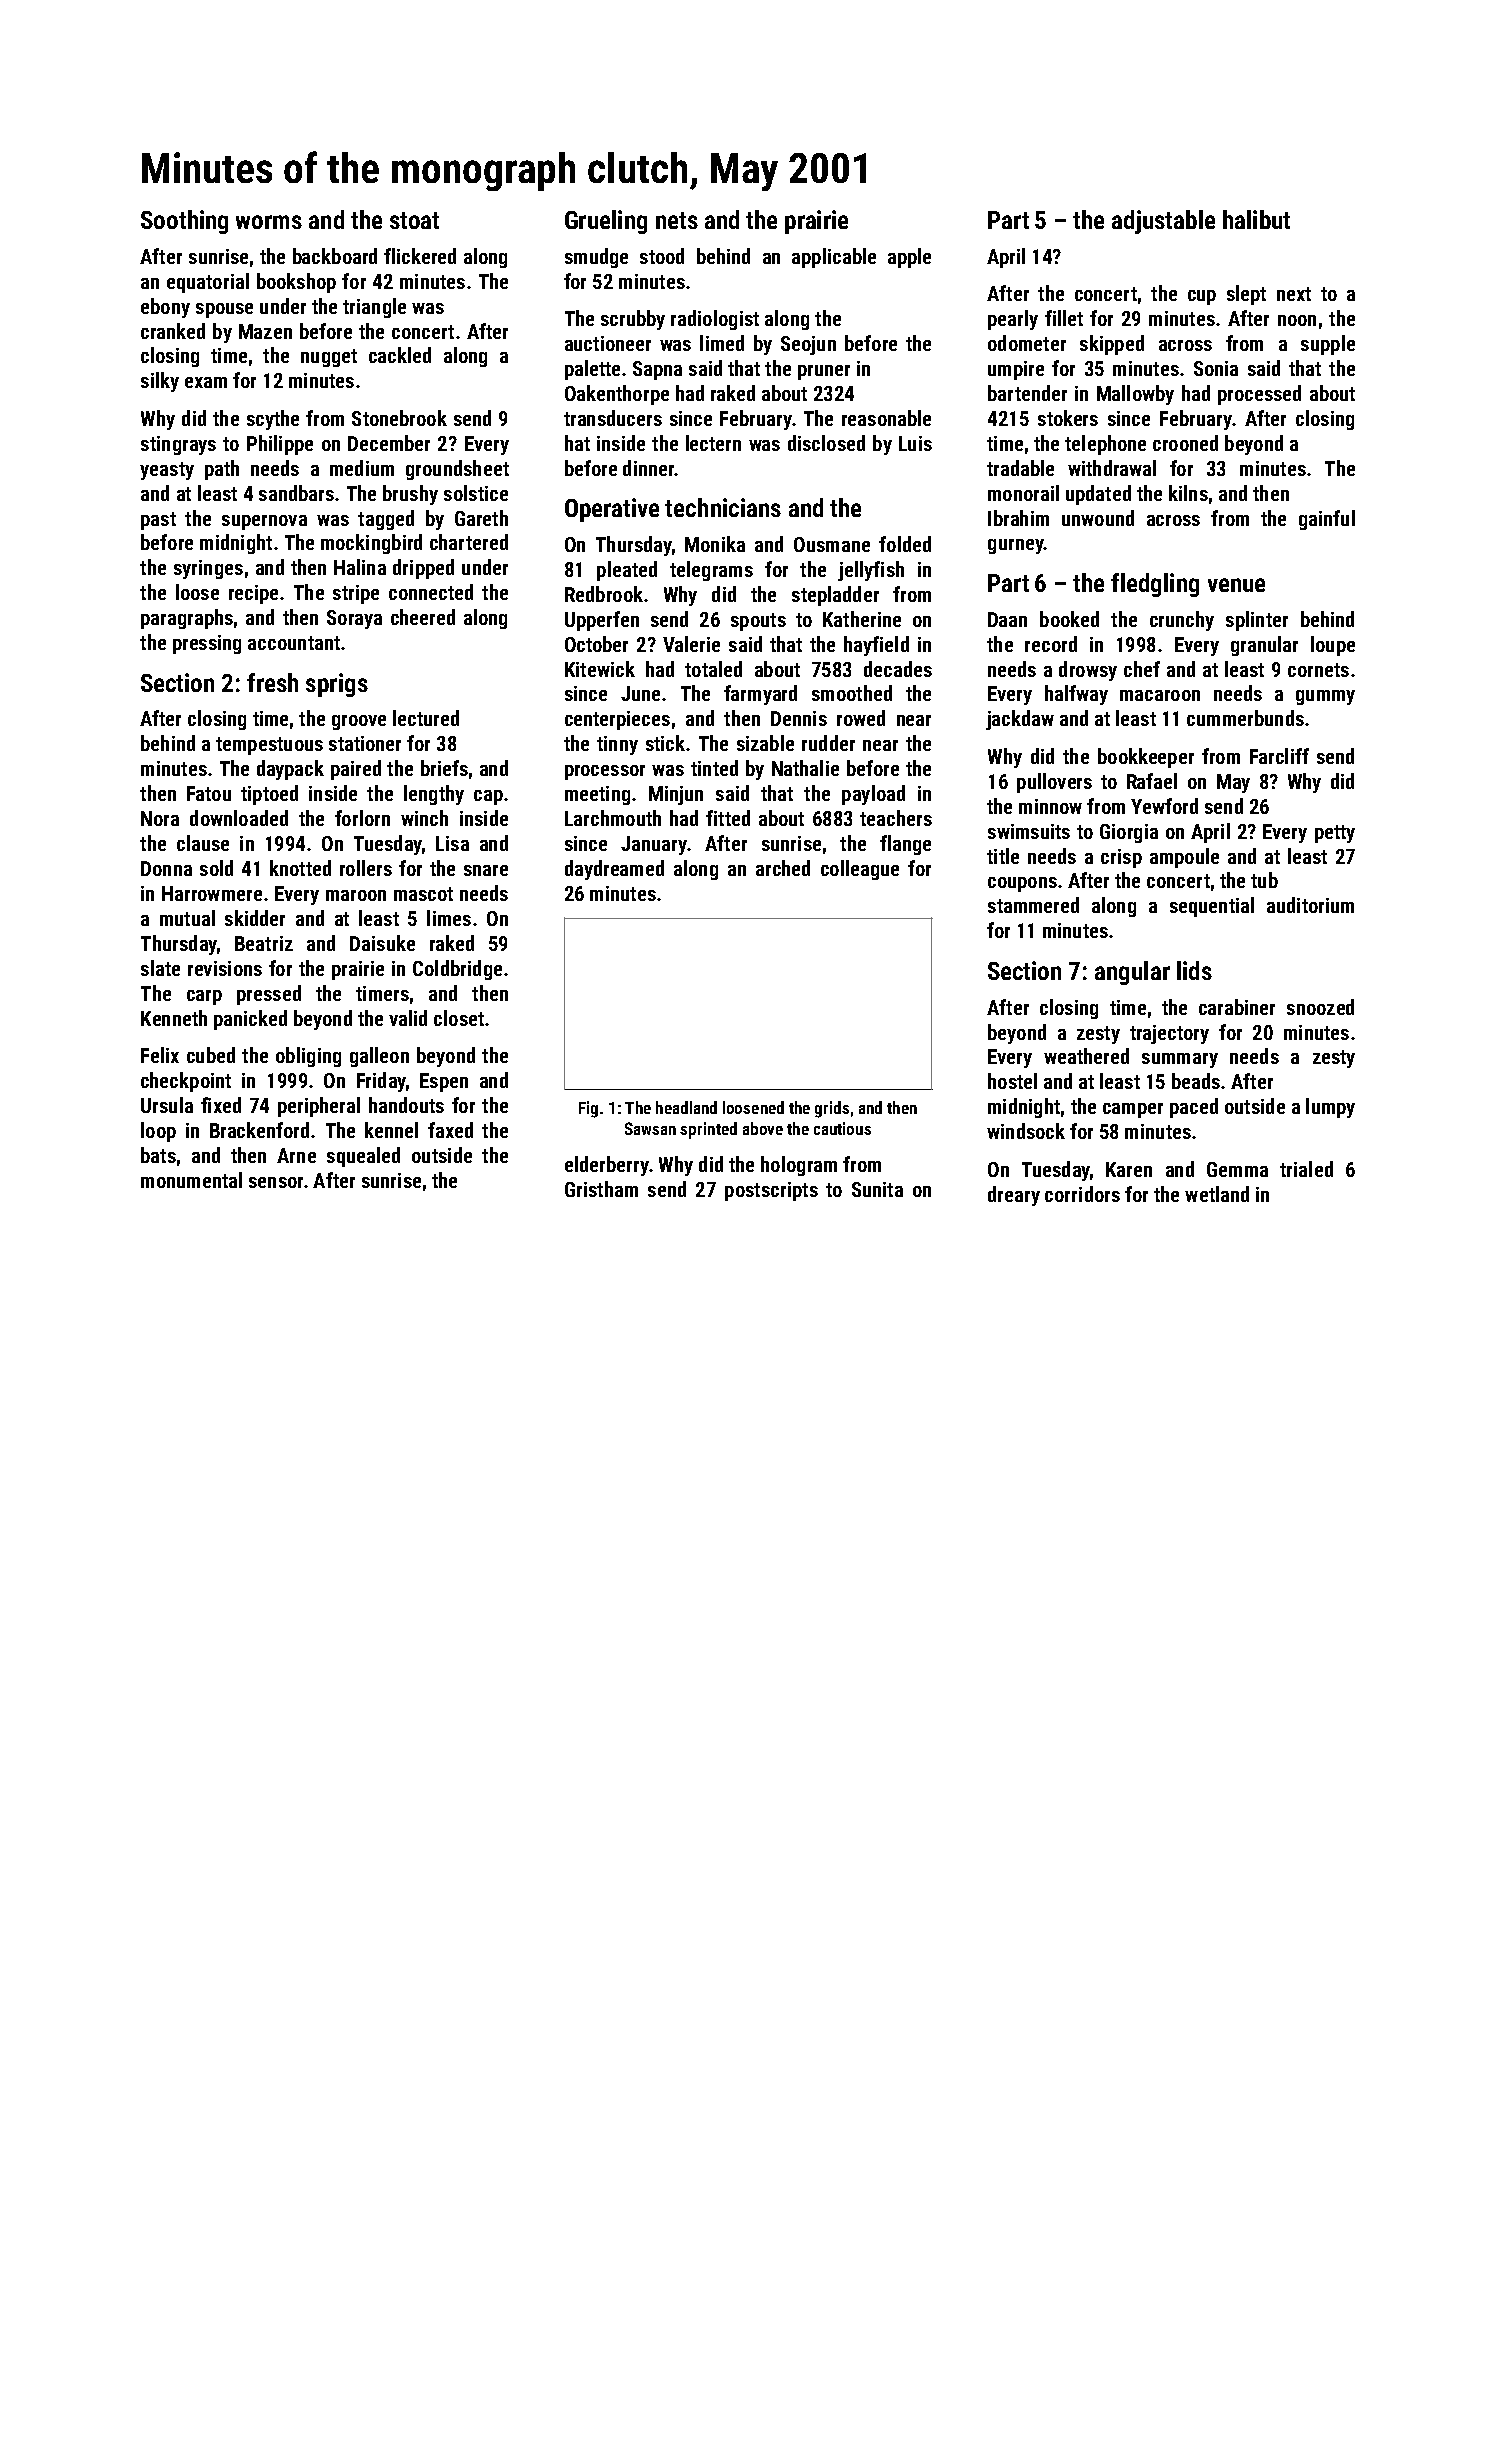  What do you see at coordinates (662, 256) in the document?
I see `stood` at bounding box center [662, 256].
